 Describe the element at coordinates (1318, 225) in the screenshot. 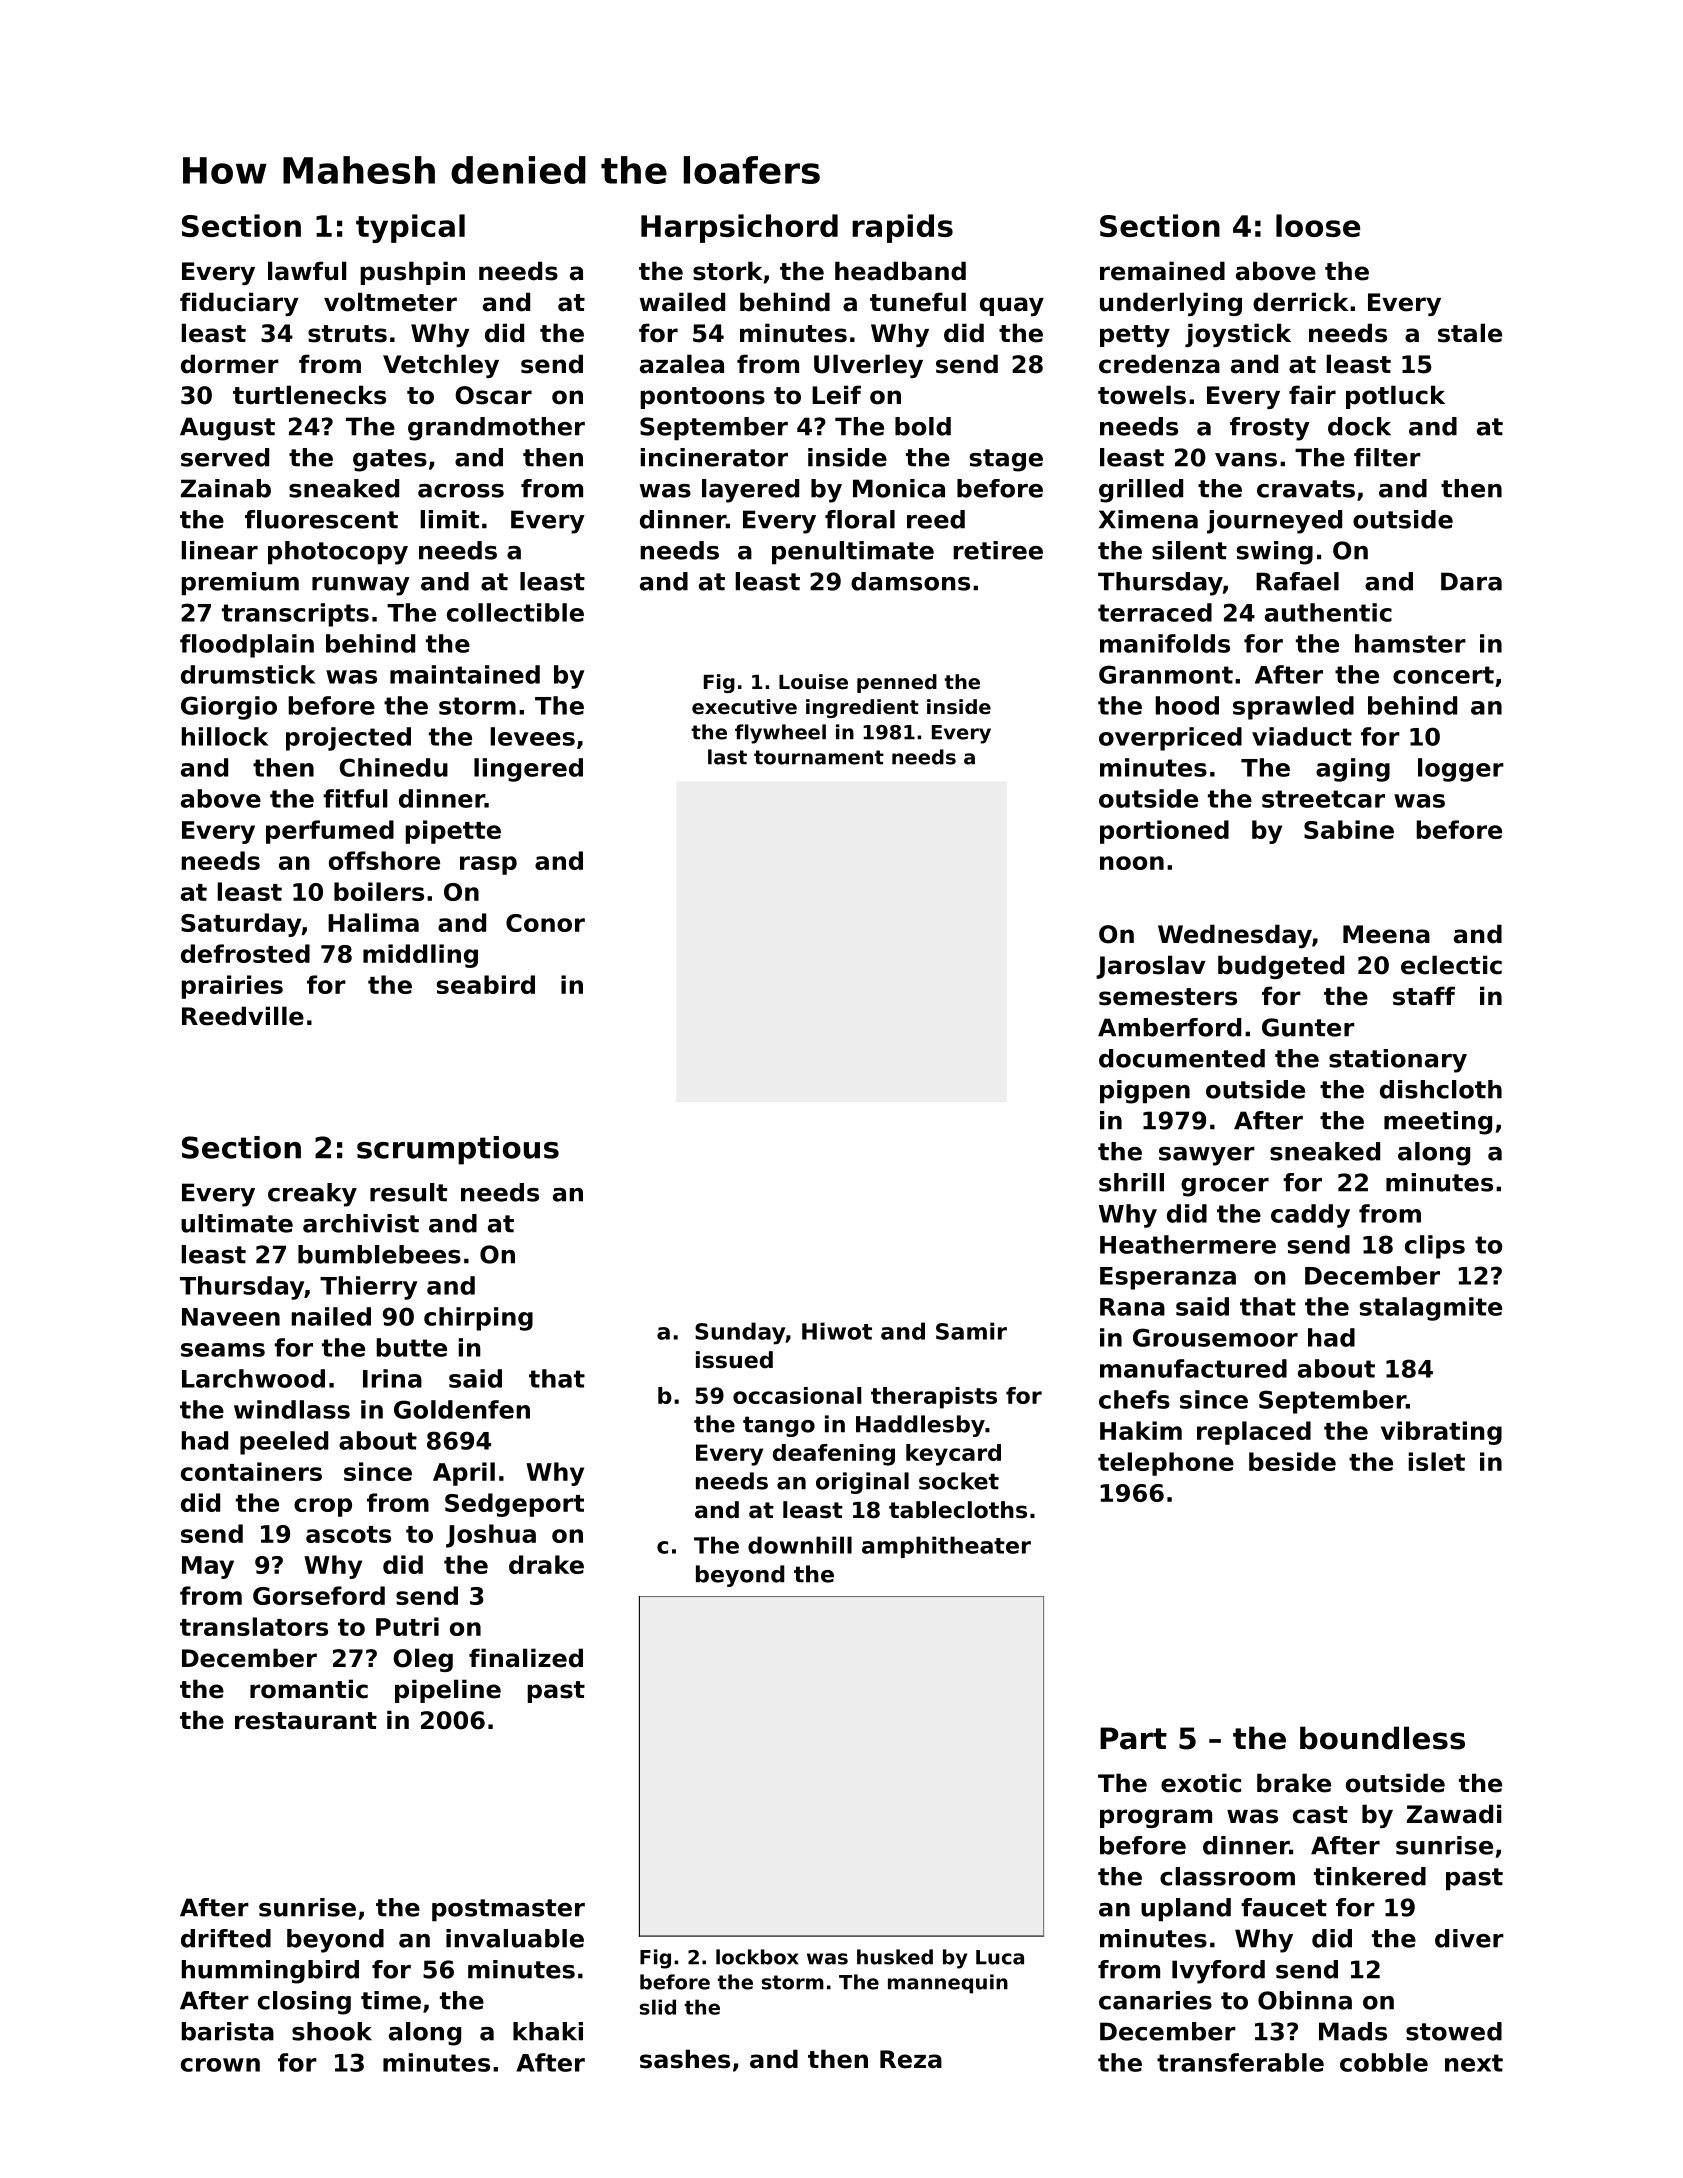

I see `loose` at that location.
